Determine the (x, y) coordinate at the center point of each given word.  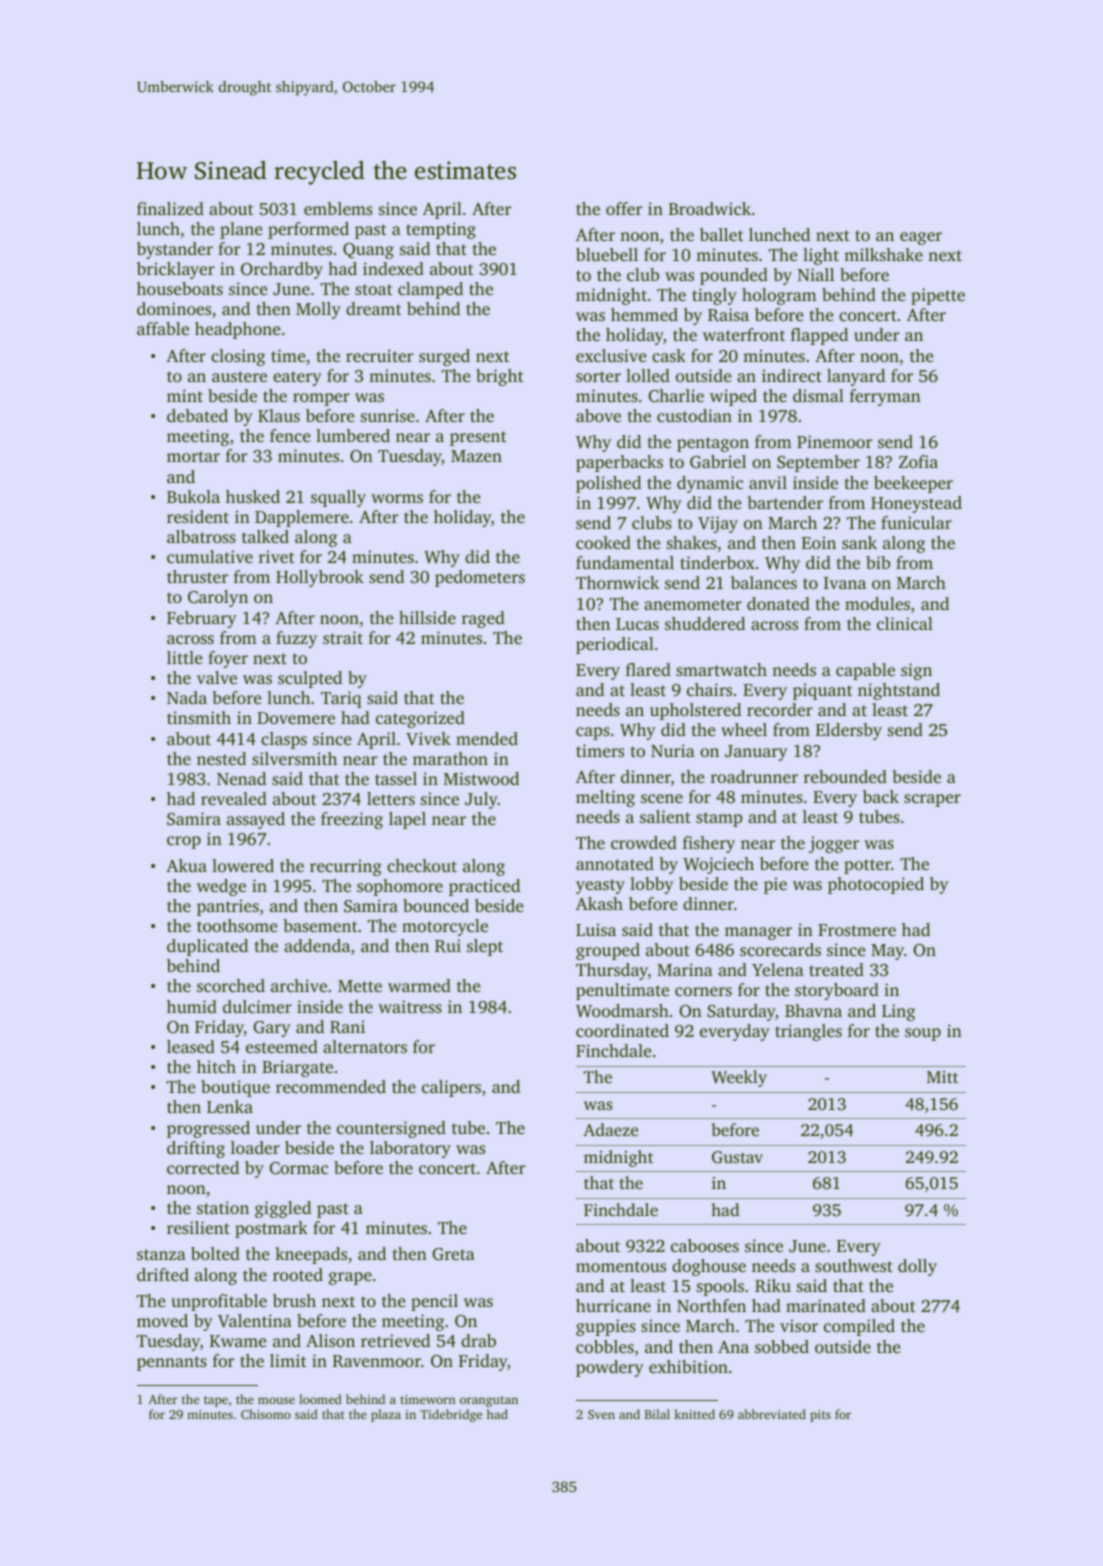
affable (163, 328)
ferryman (885, 397)
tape (216, 1401)
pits (820, 1416)
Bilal (657, 1414)
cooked (603, 542)
